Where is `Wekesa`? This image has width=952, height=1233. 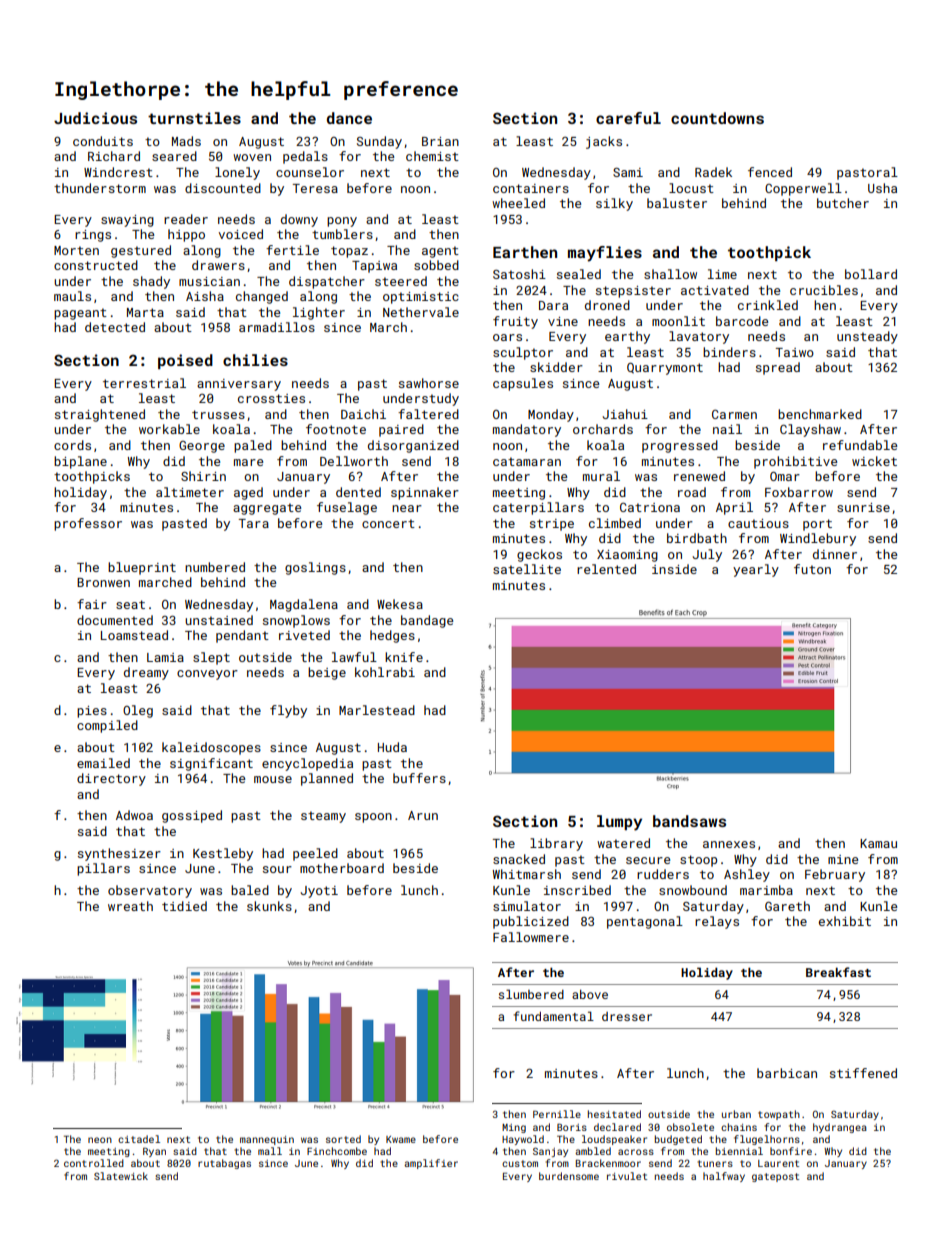
Wekesa is located at coordinates (400, 604).
